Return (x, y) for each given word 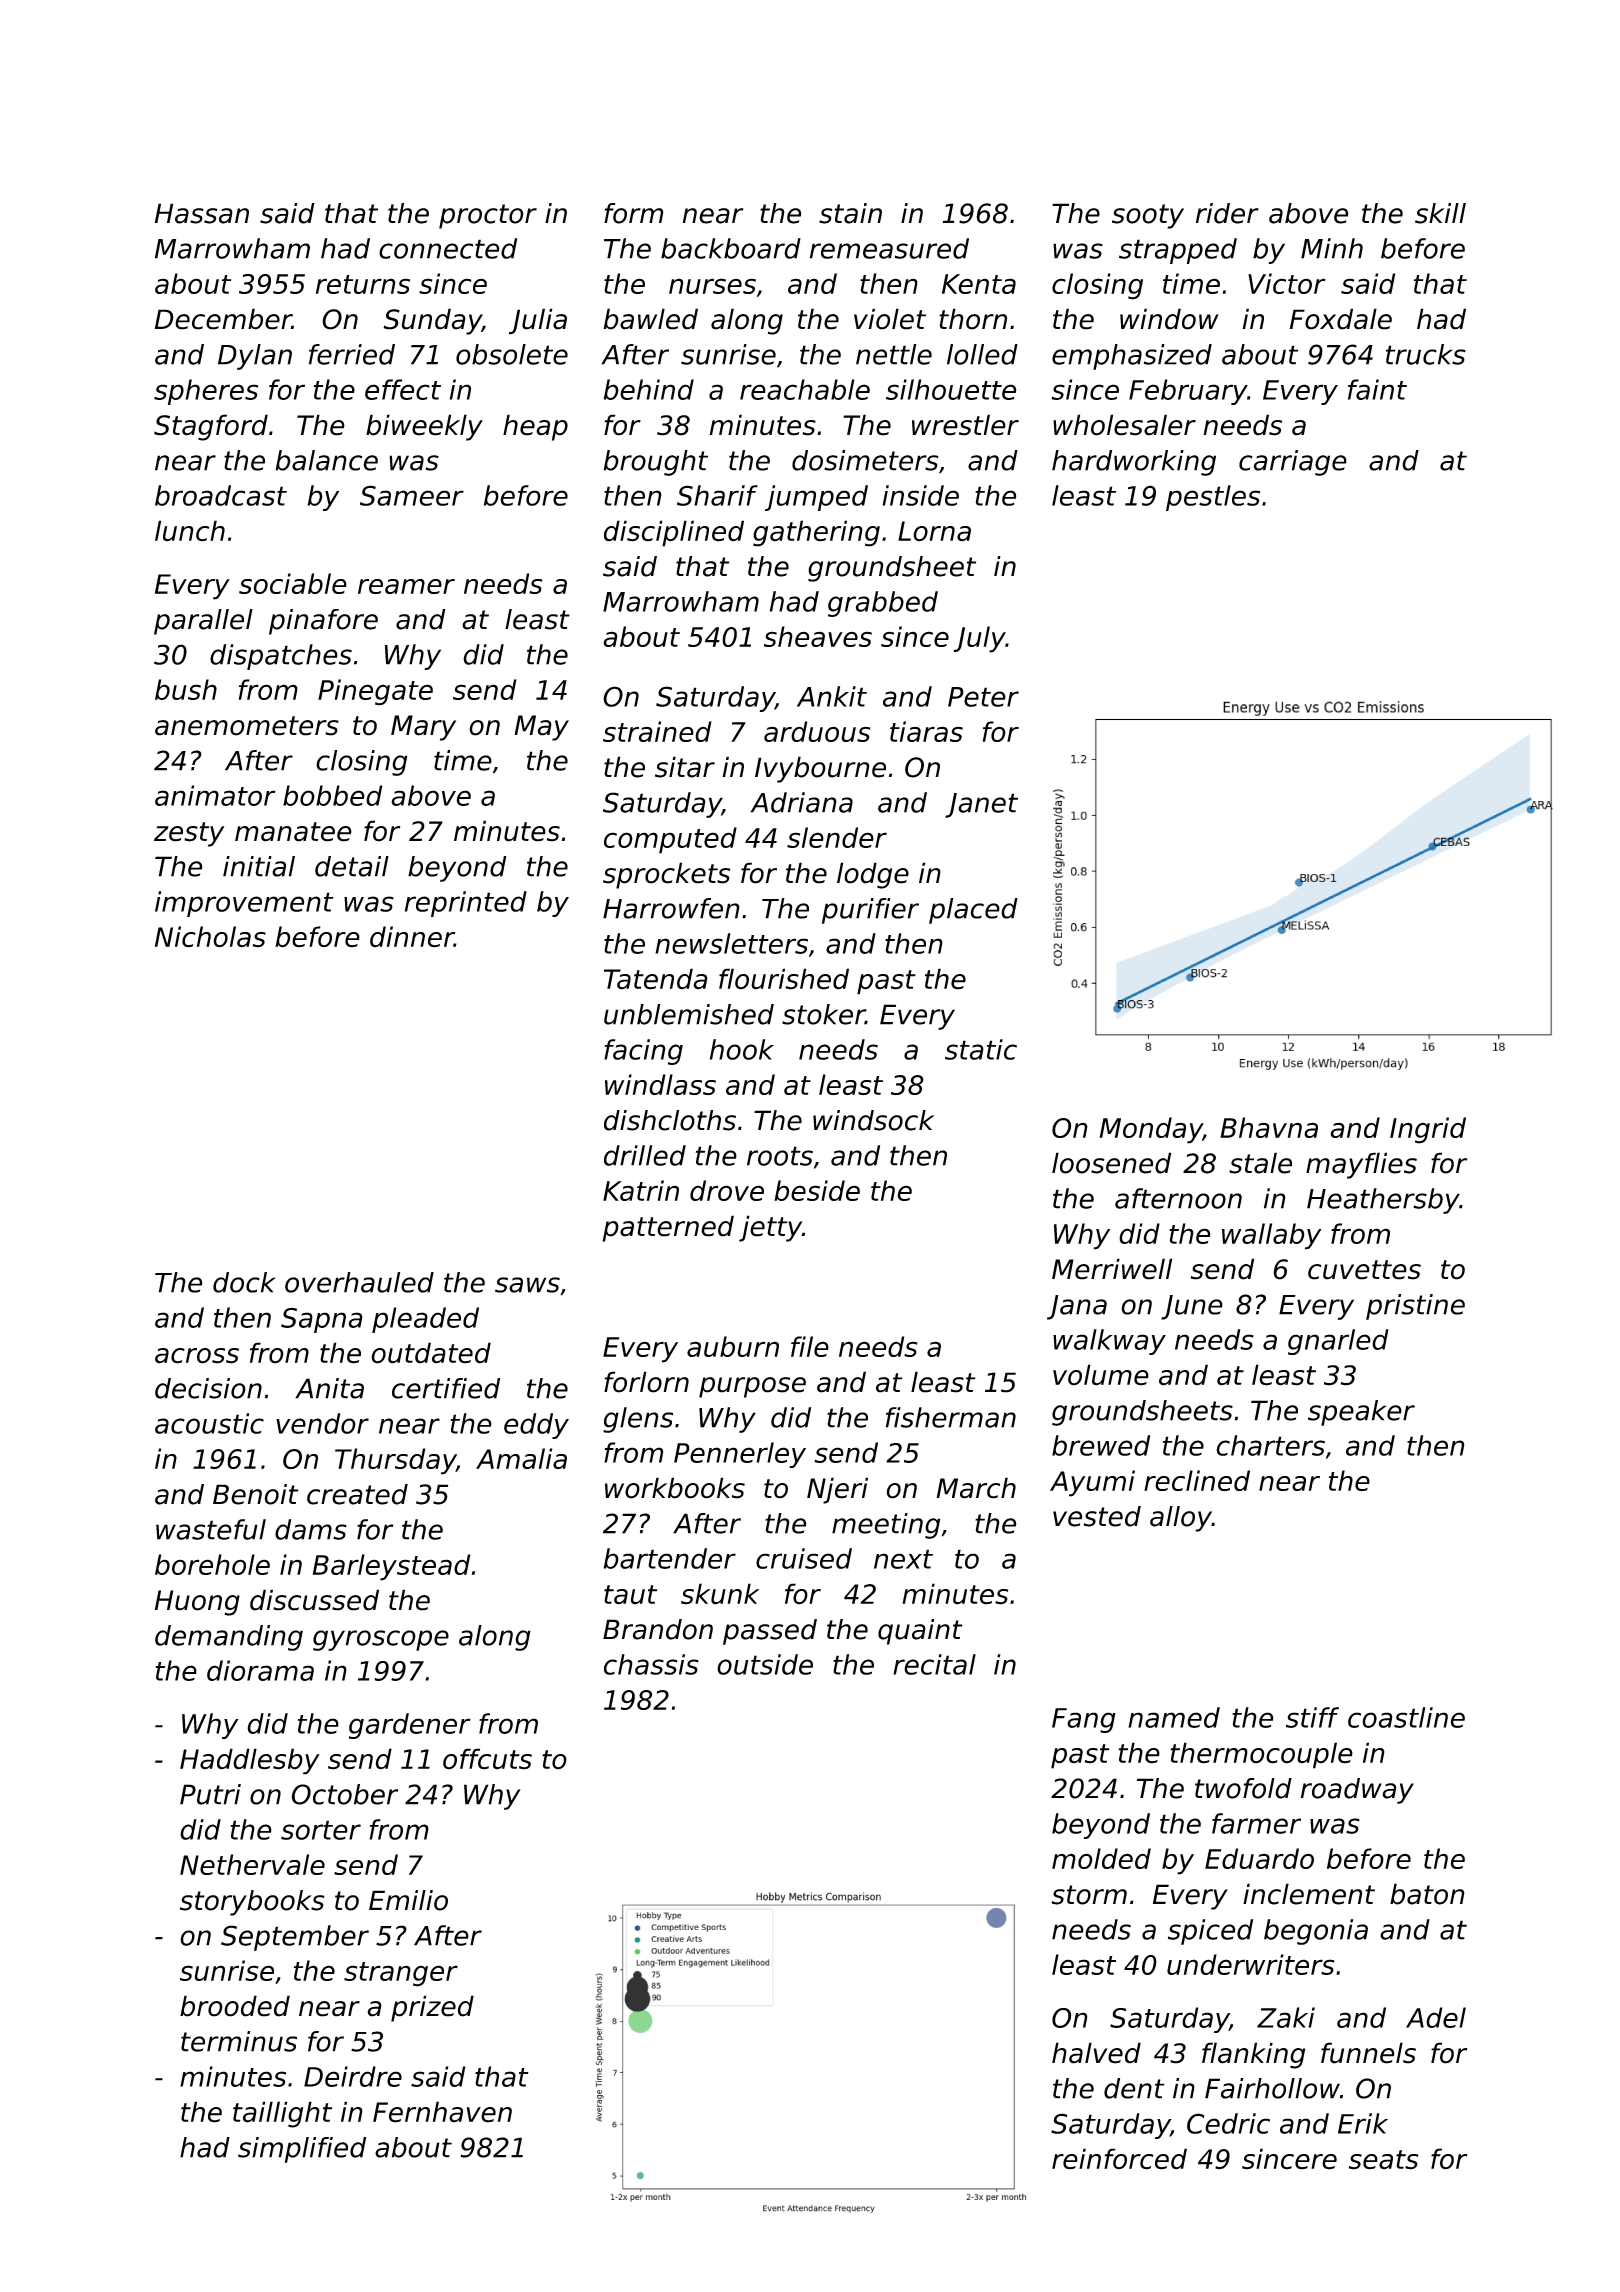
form (634, 213)
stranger (401, 1974)
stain (850, 213)
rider (1227, 213)
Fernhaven (442, 2112)
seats (1384, 2160)
